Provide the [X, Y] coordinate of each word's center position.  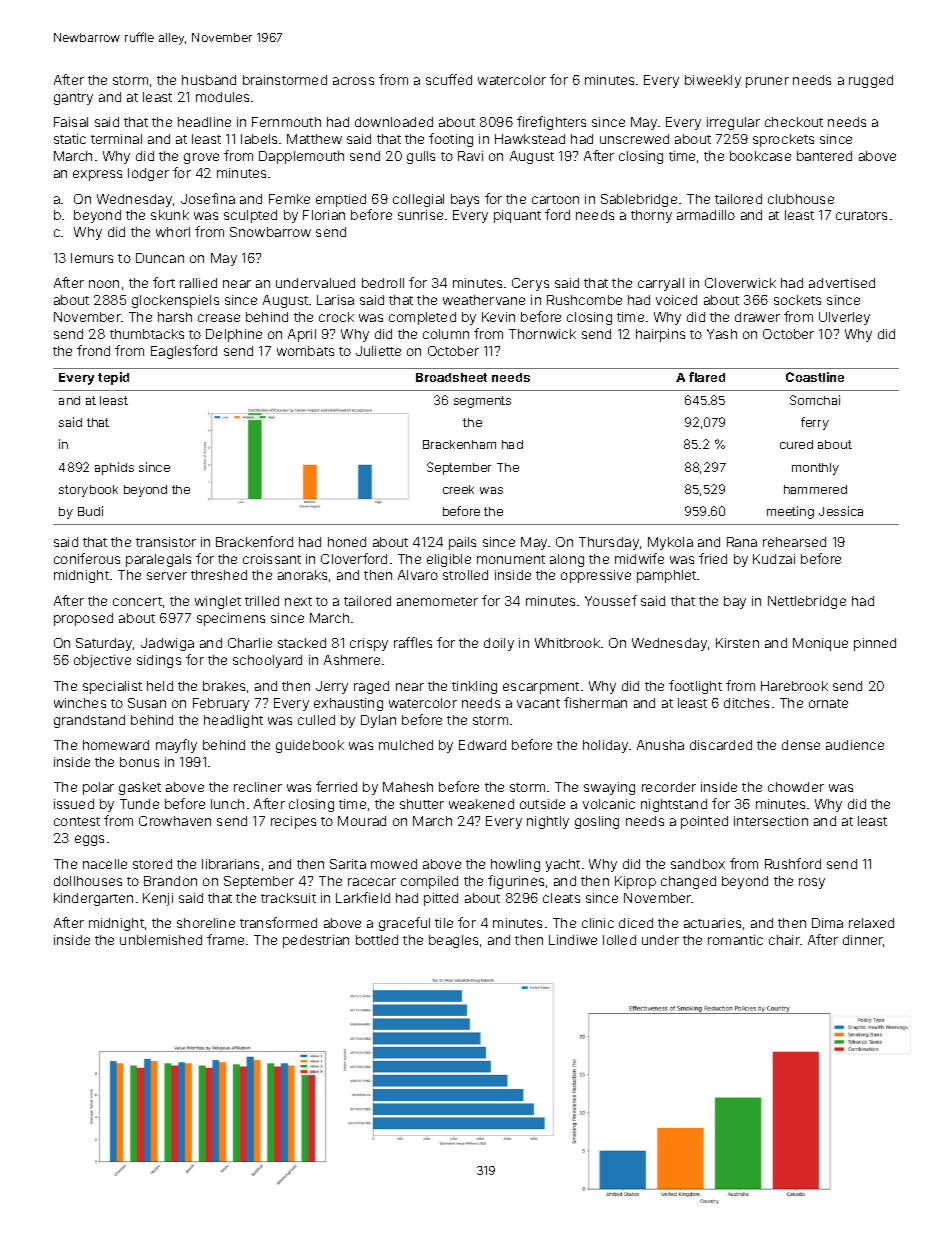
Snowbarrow [270, 232]
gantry [73, 99]
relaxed [871, 923]
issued [74, 804]
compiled [429, 882]
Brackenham [459, 444]
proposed [83, 619]
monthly [815, 469]
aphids [114, 468]
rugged [871, 81]
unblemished [161, 940]
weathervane [484, 300]
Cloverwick [740, 283]
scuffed [449, 79]
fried [713, 558]
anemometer [437, 601]
